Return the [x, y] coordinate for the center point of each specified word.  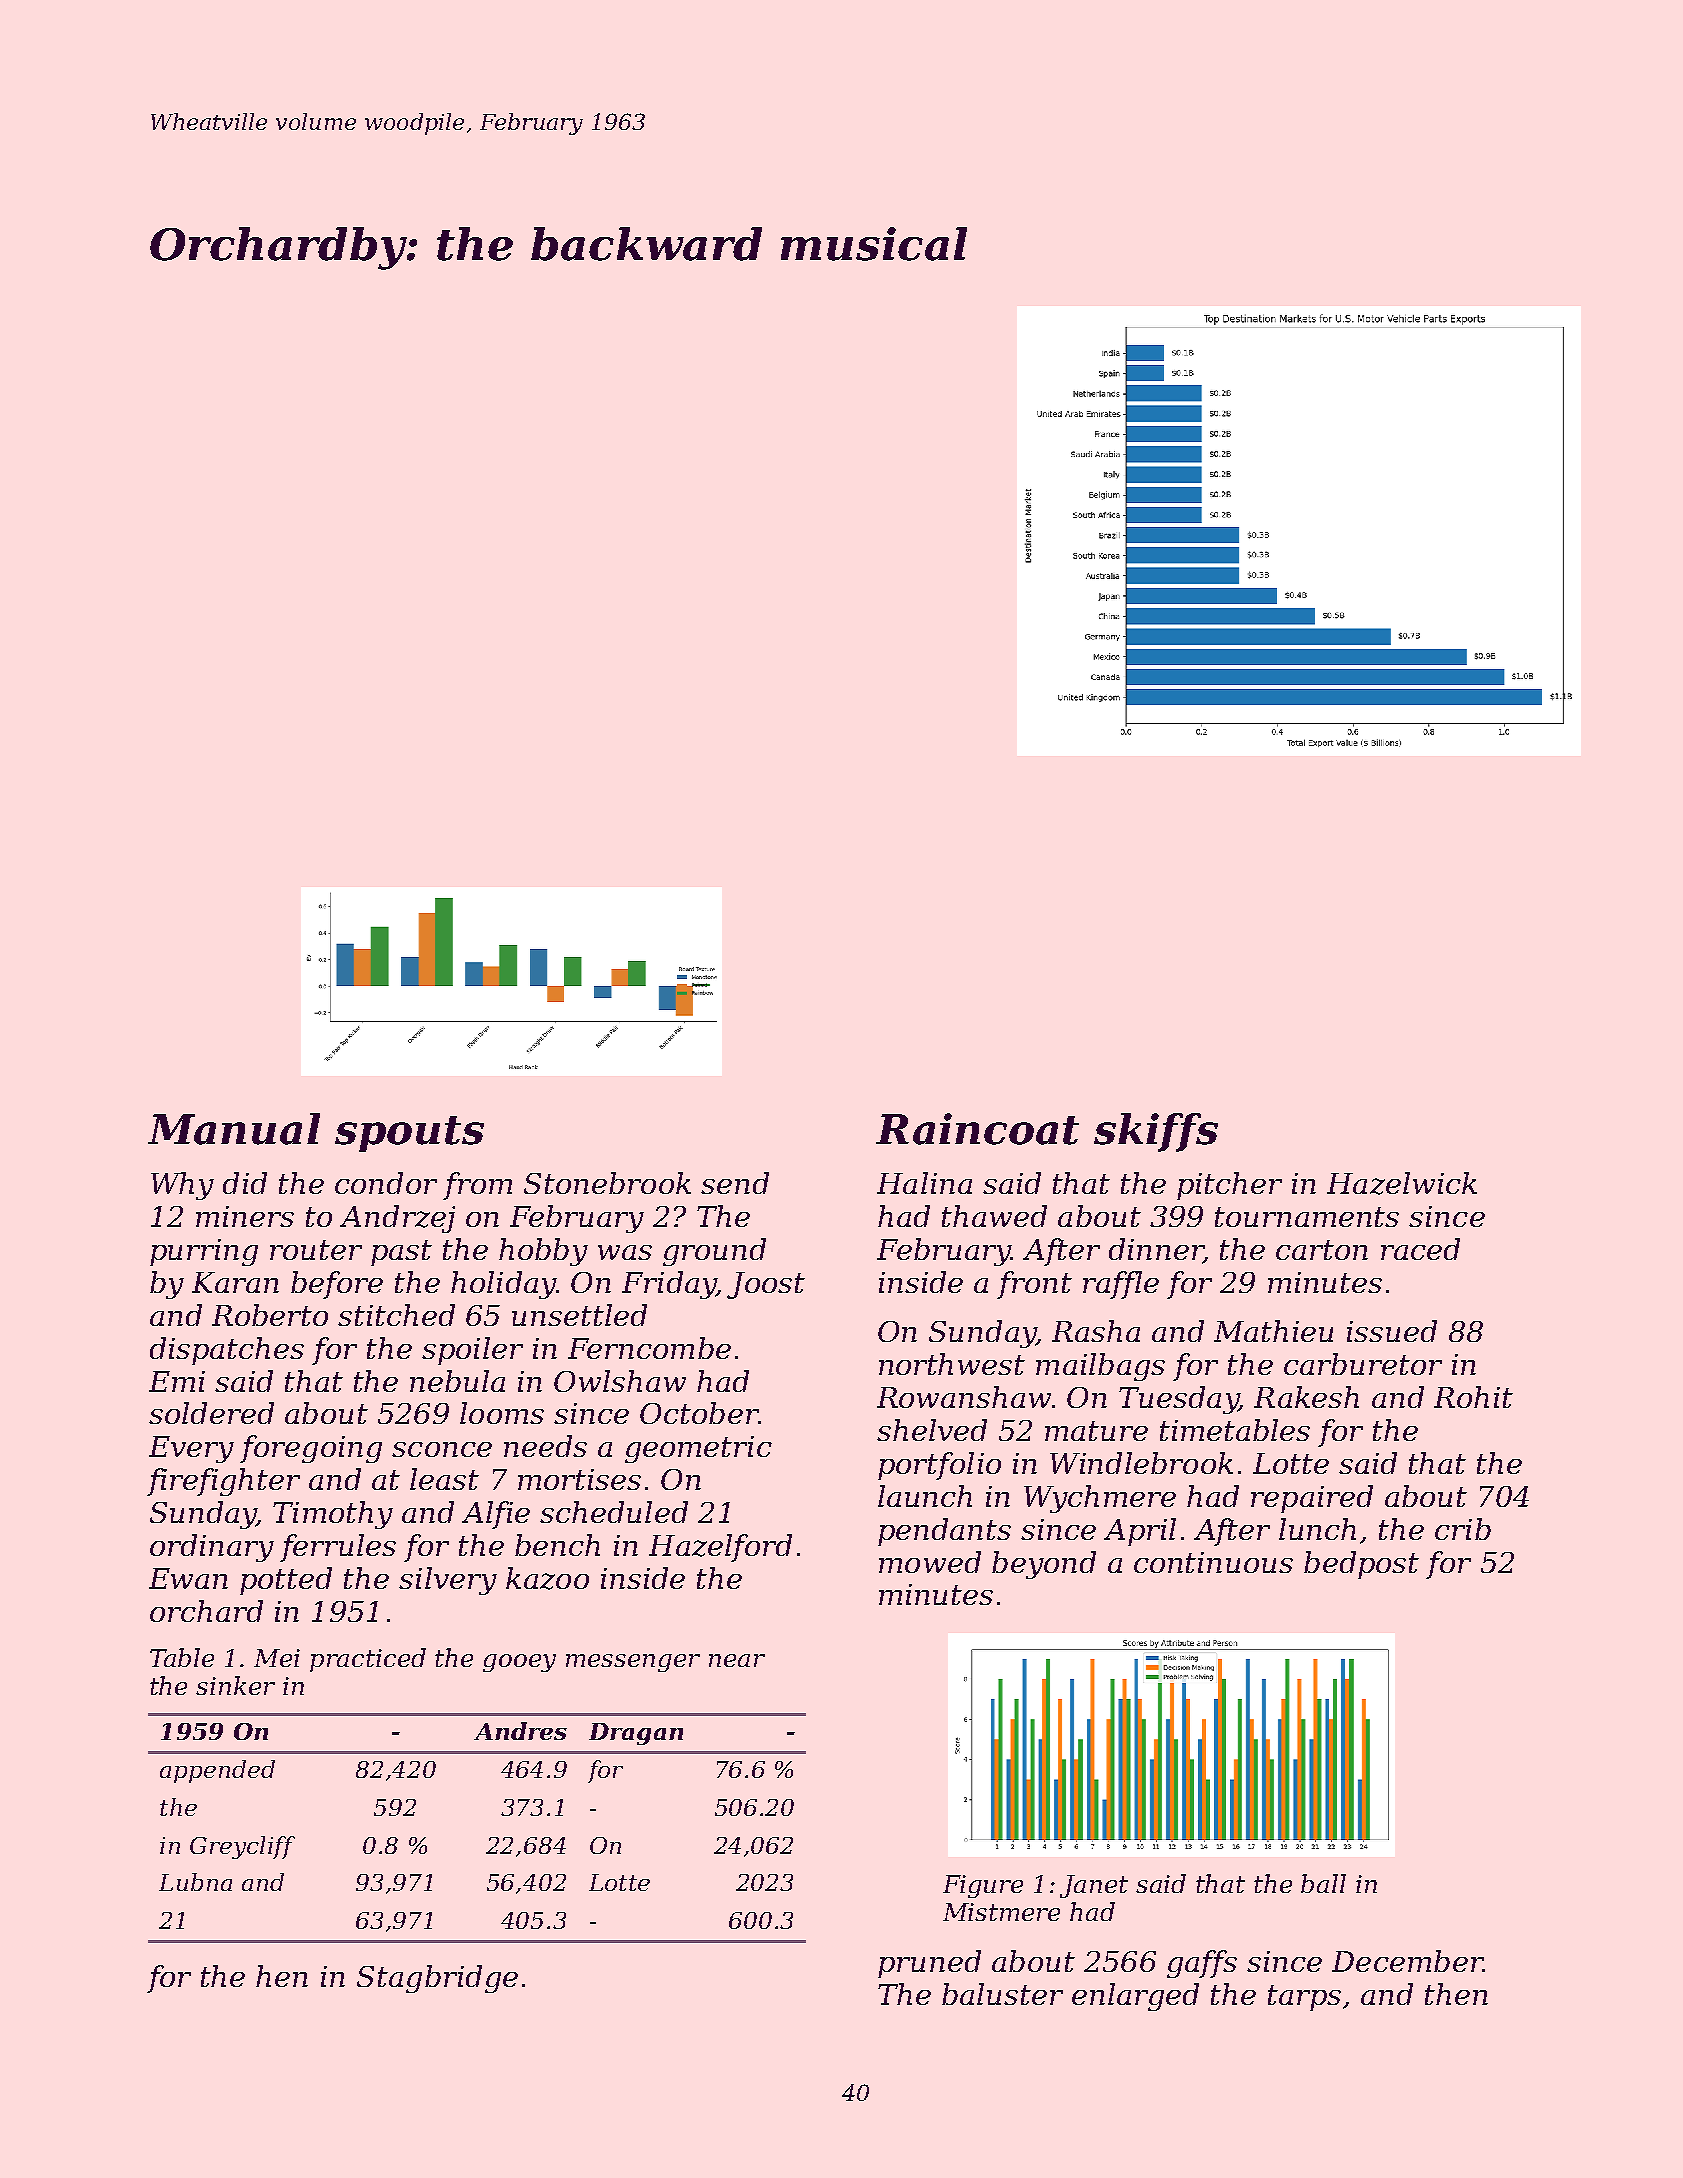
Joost [766, 1285]
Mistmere [1001, 1912]
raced [1420, 1249]
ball [1323, 1883]
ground [714, 1252]
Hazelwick [1402, 1183]
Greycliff [242, 1847]
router [316, 1250]
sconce [442, 1449]
